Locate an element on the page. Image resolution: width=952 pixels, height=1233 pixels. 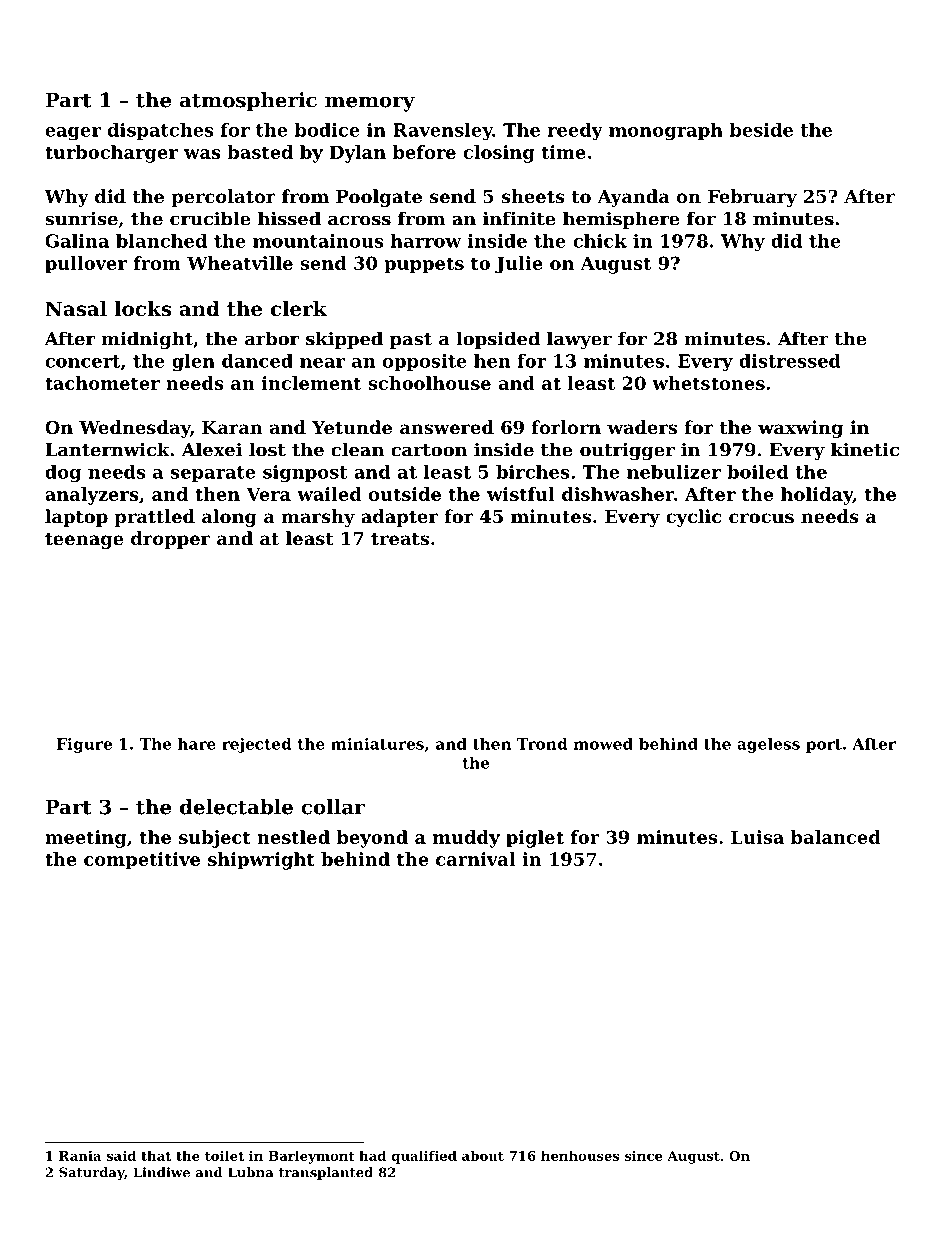
delectable is located at coordinates (236, 807).
